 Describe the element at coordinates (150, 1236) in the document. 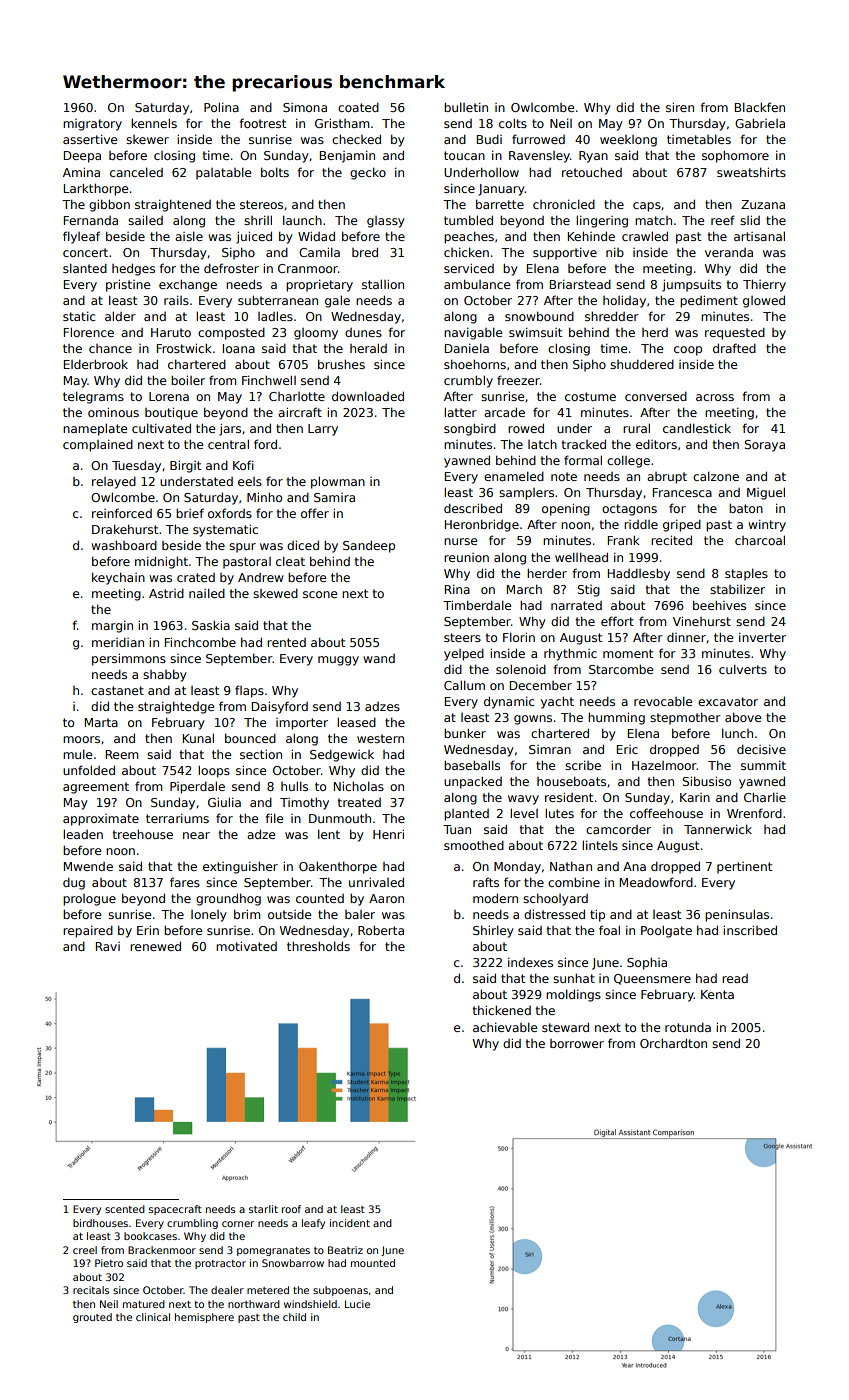

I see `bookcases` at that location.
